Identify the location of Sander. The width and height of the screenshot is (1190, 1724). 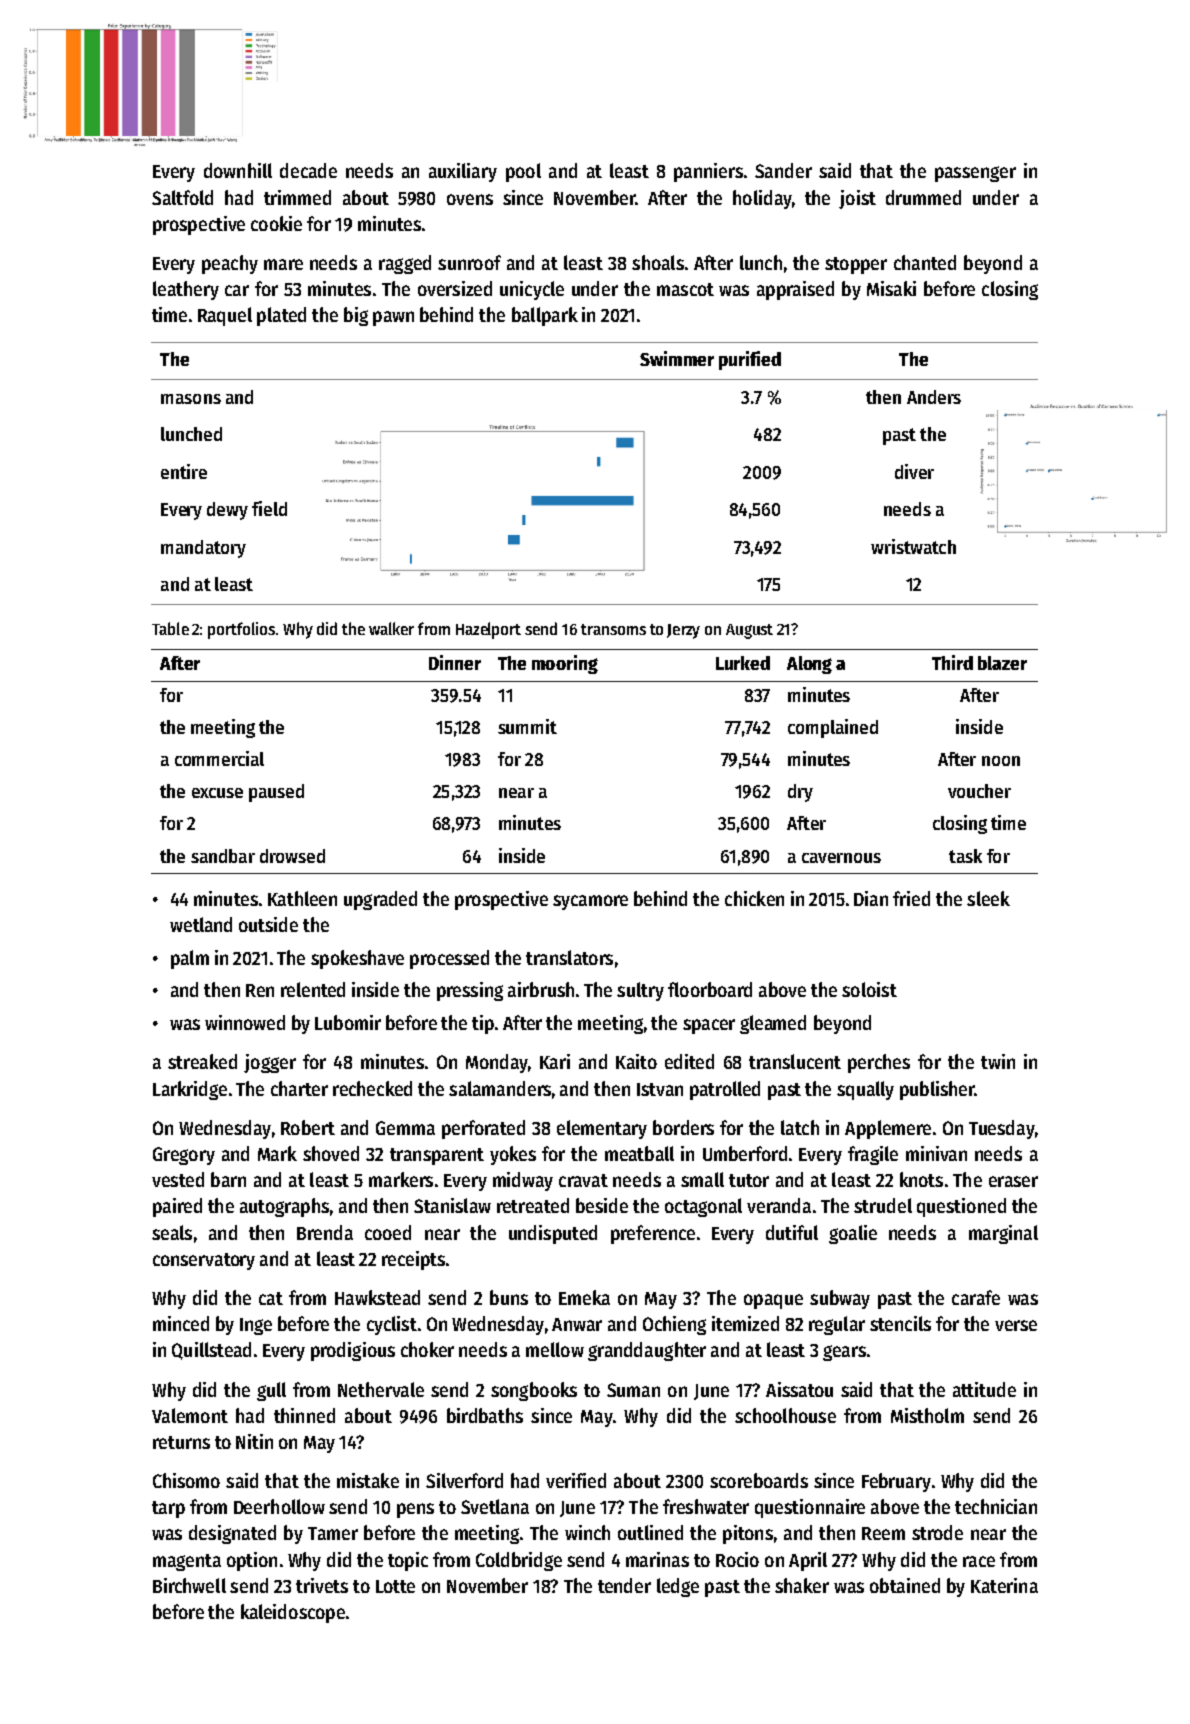
(783, 170).
